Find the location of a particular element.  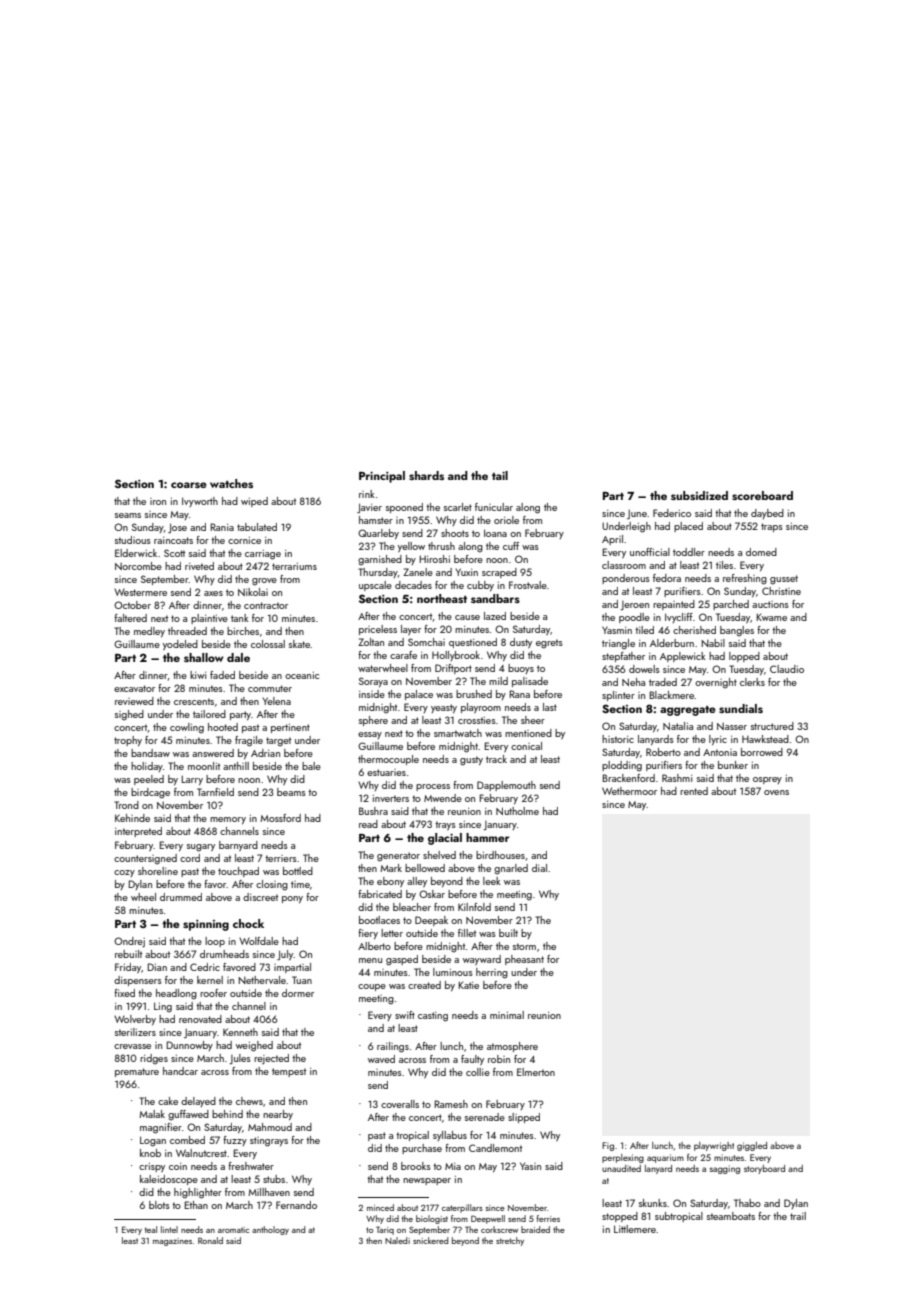

kaleidoscope is located at coordinates (169, 1180).
